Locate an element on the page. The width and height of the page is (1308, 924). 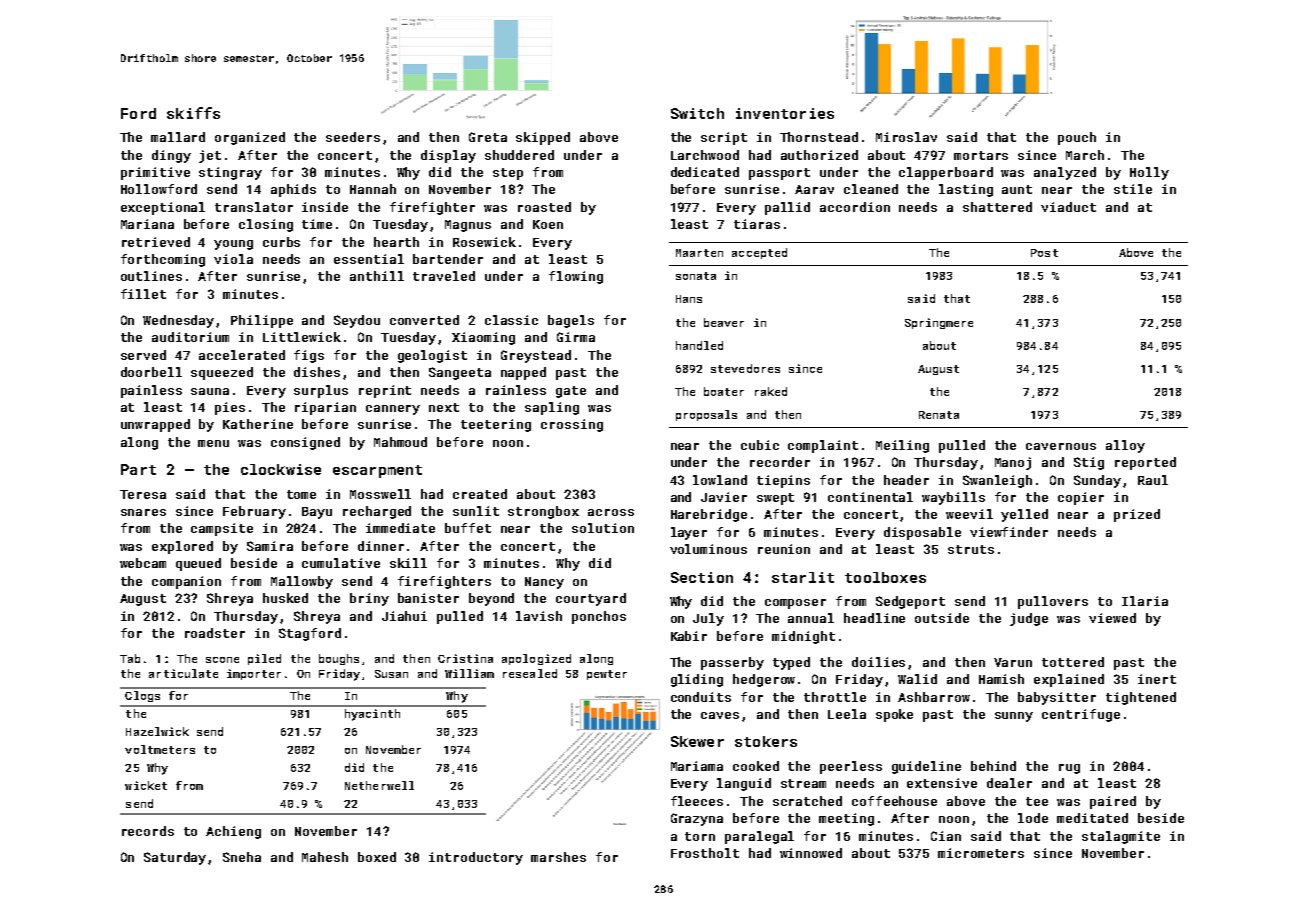
Mariama is located at coordinates (697, 766).
